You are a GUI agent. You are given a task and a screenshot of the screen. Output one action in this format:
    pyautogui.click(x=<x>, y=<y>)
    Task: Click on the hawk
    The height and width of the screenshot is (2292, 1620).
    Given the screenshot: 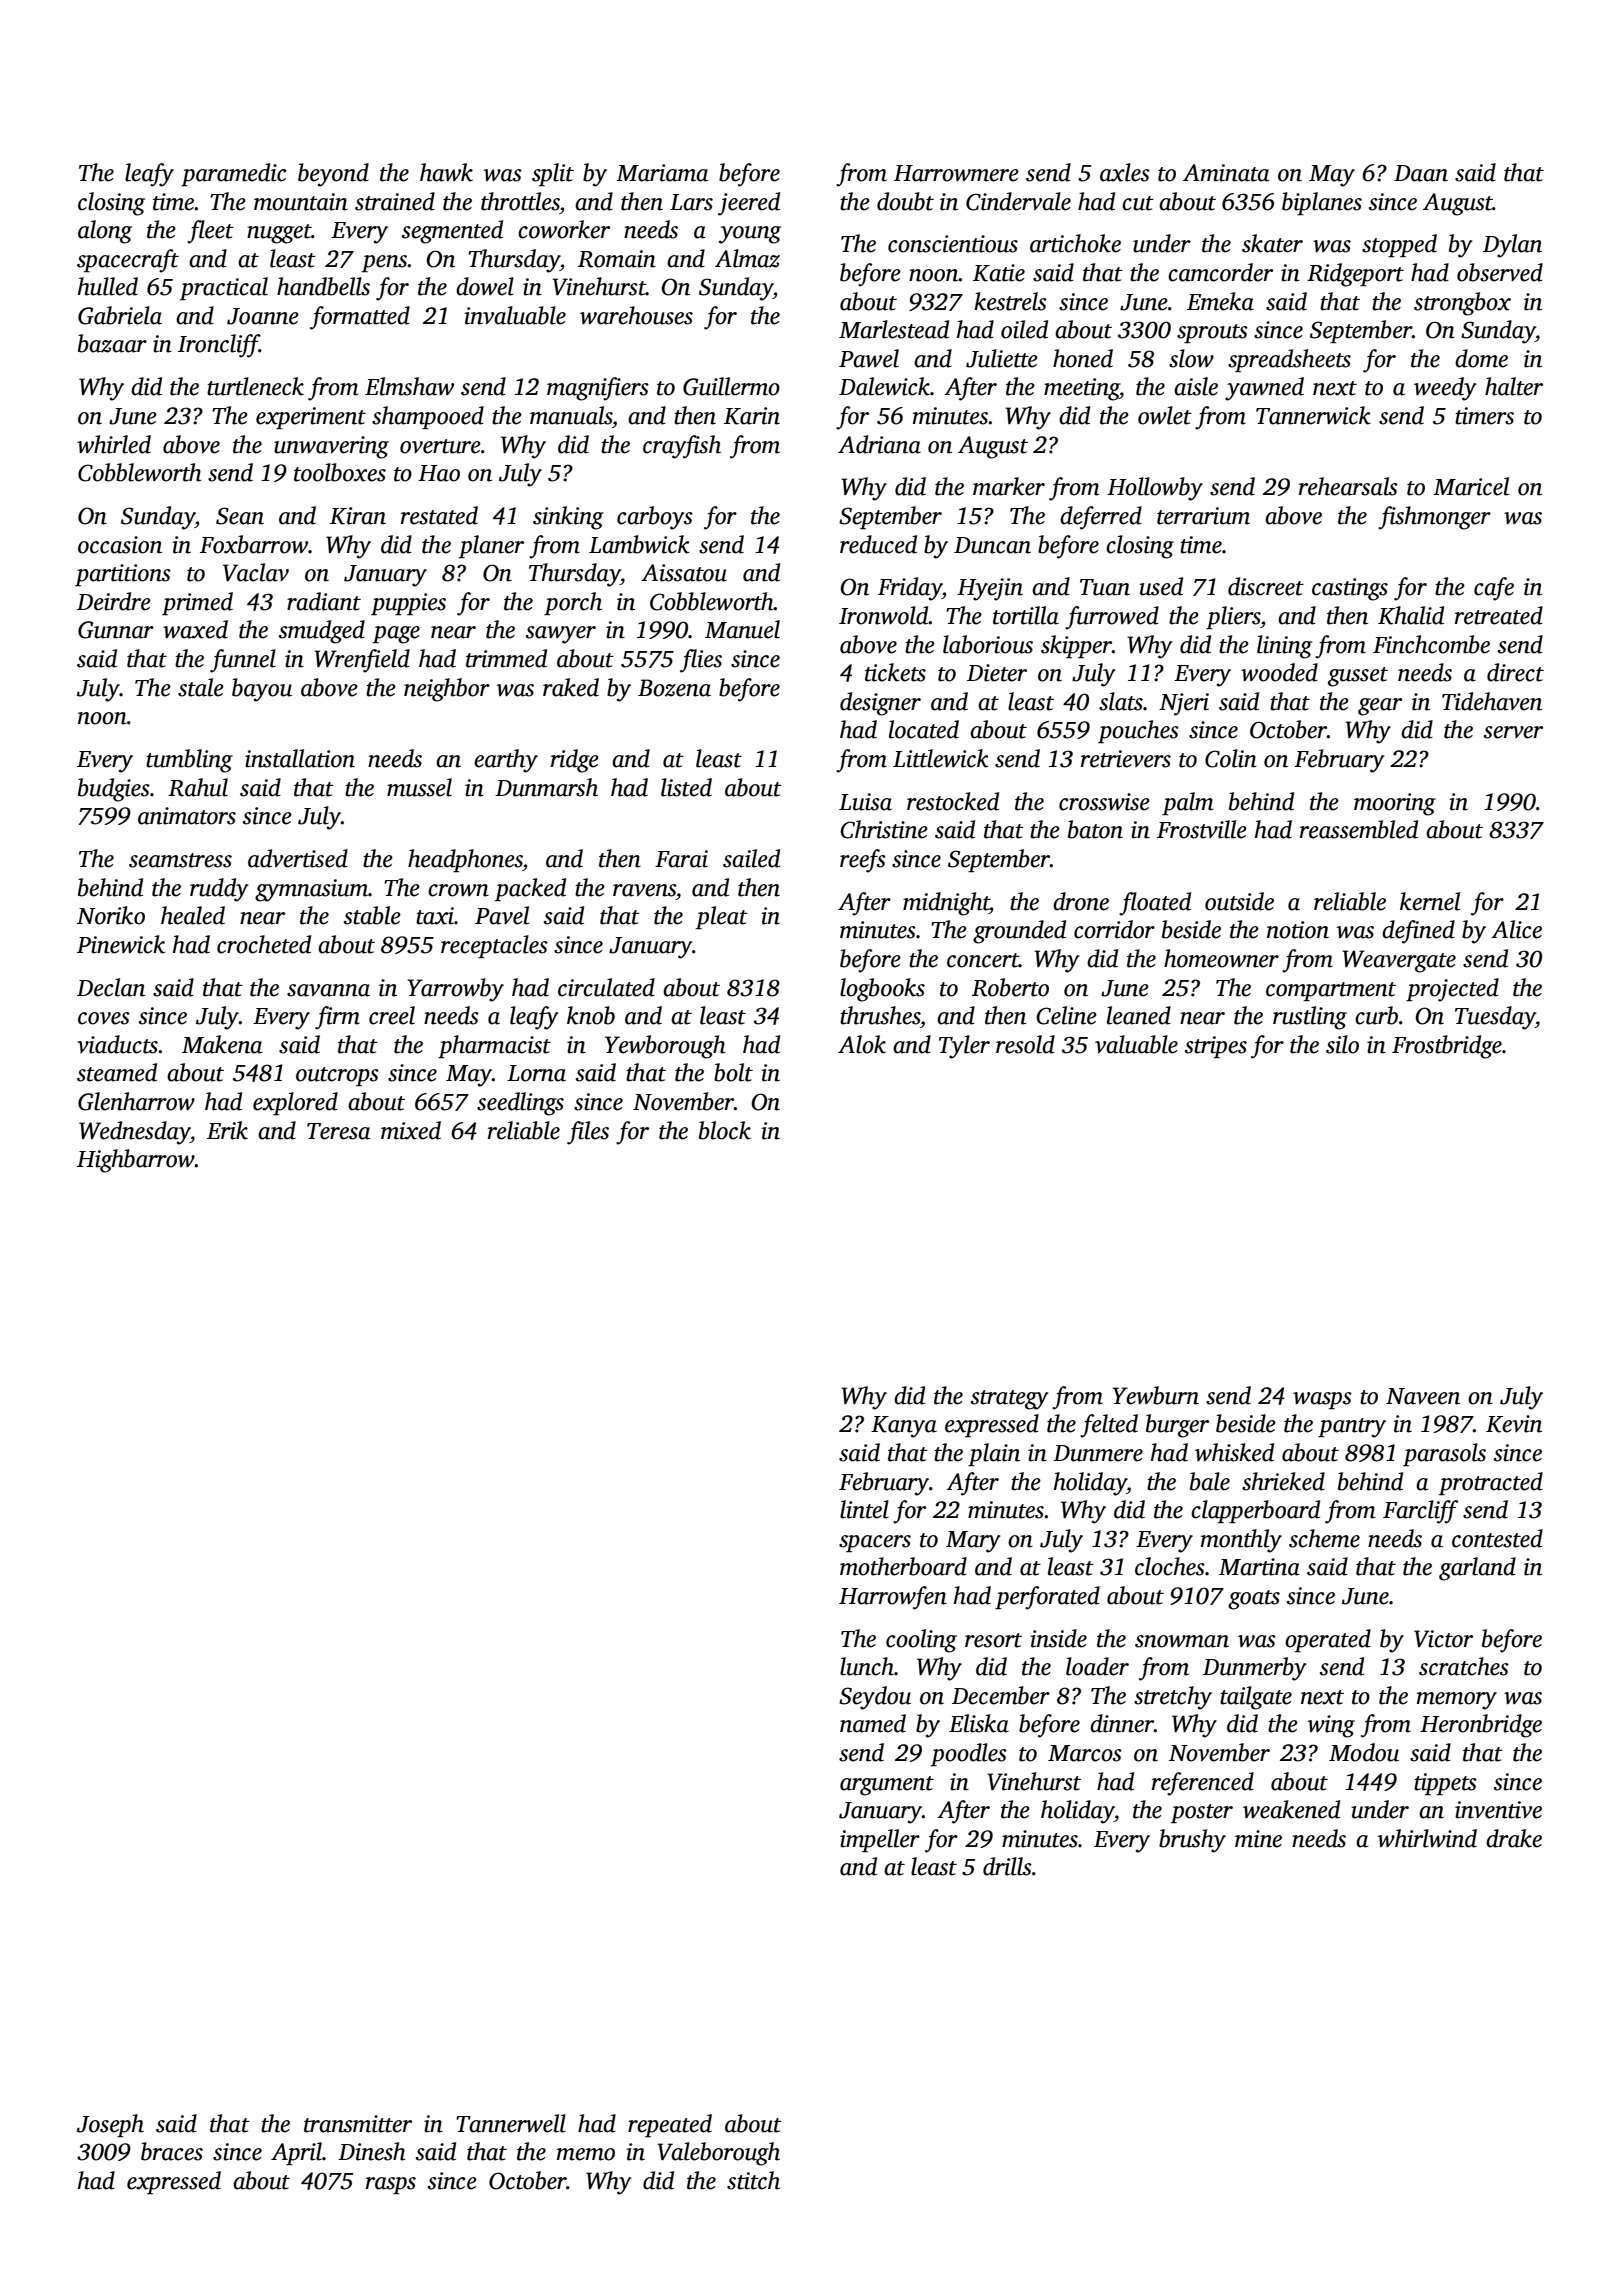 What is the action you would take?
    pyautogui.click(x=446, y=172)
